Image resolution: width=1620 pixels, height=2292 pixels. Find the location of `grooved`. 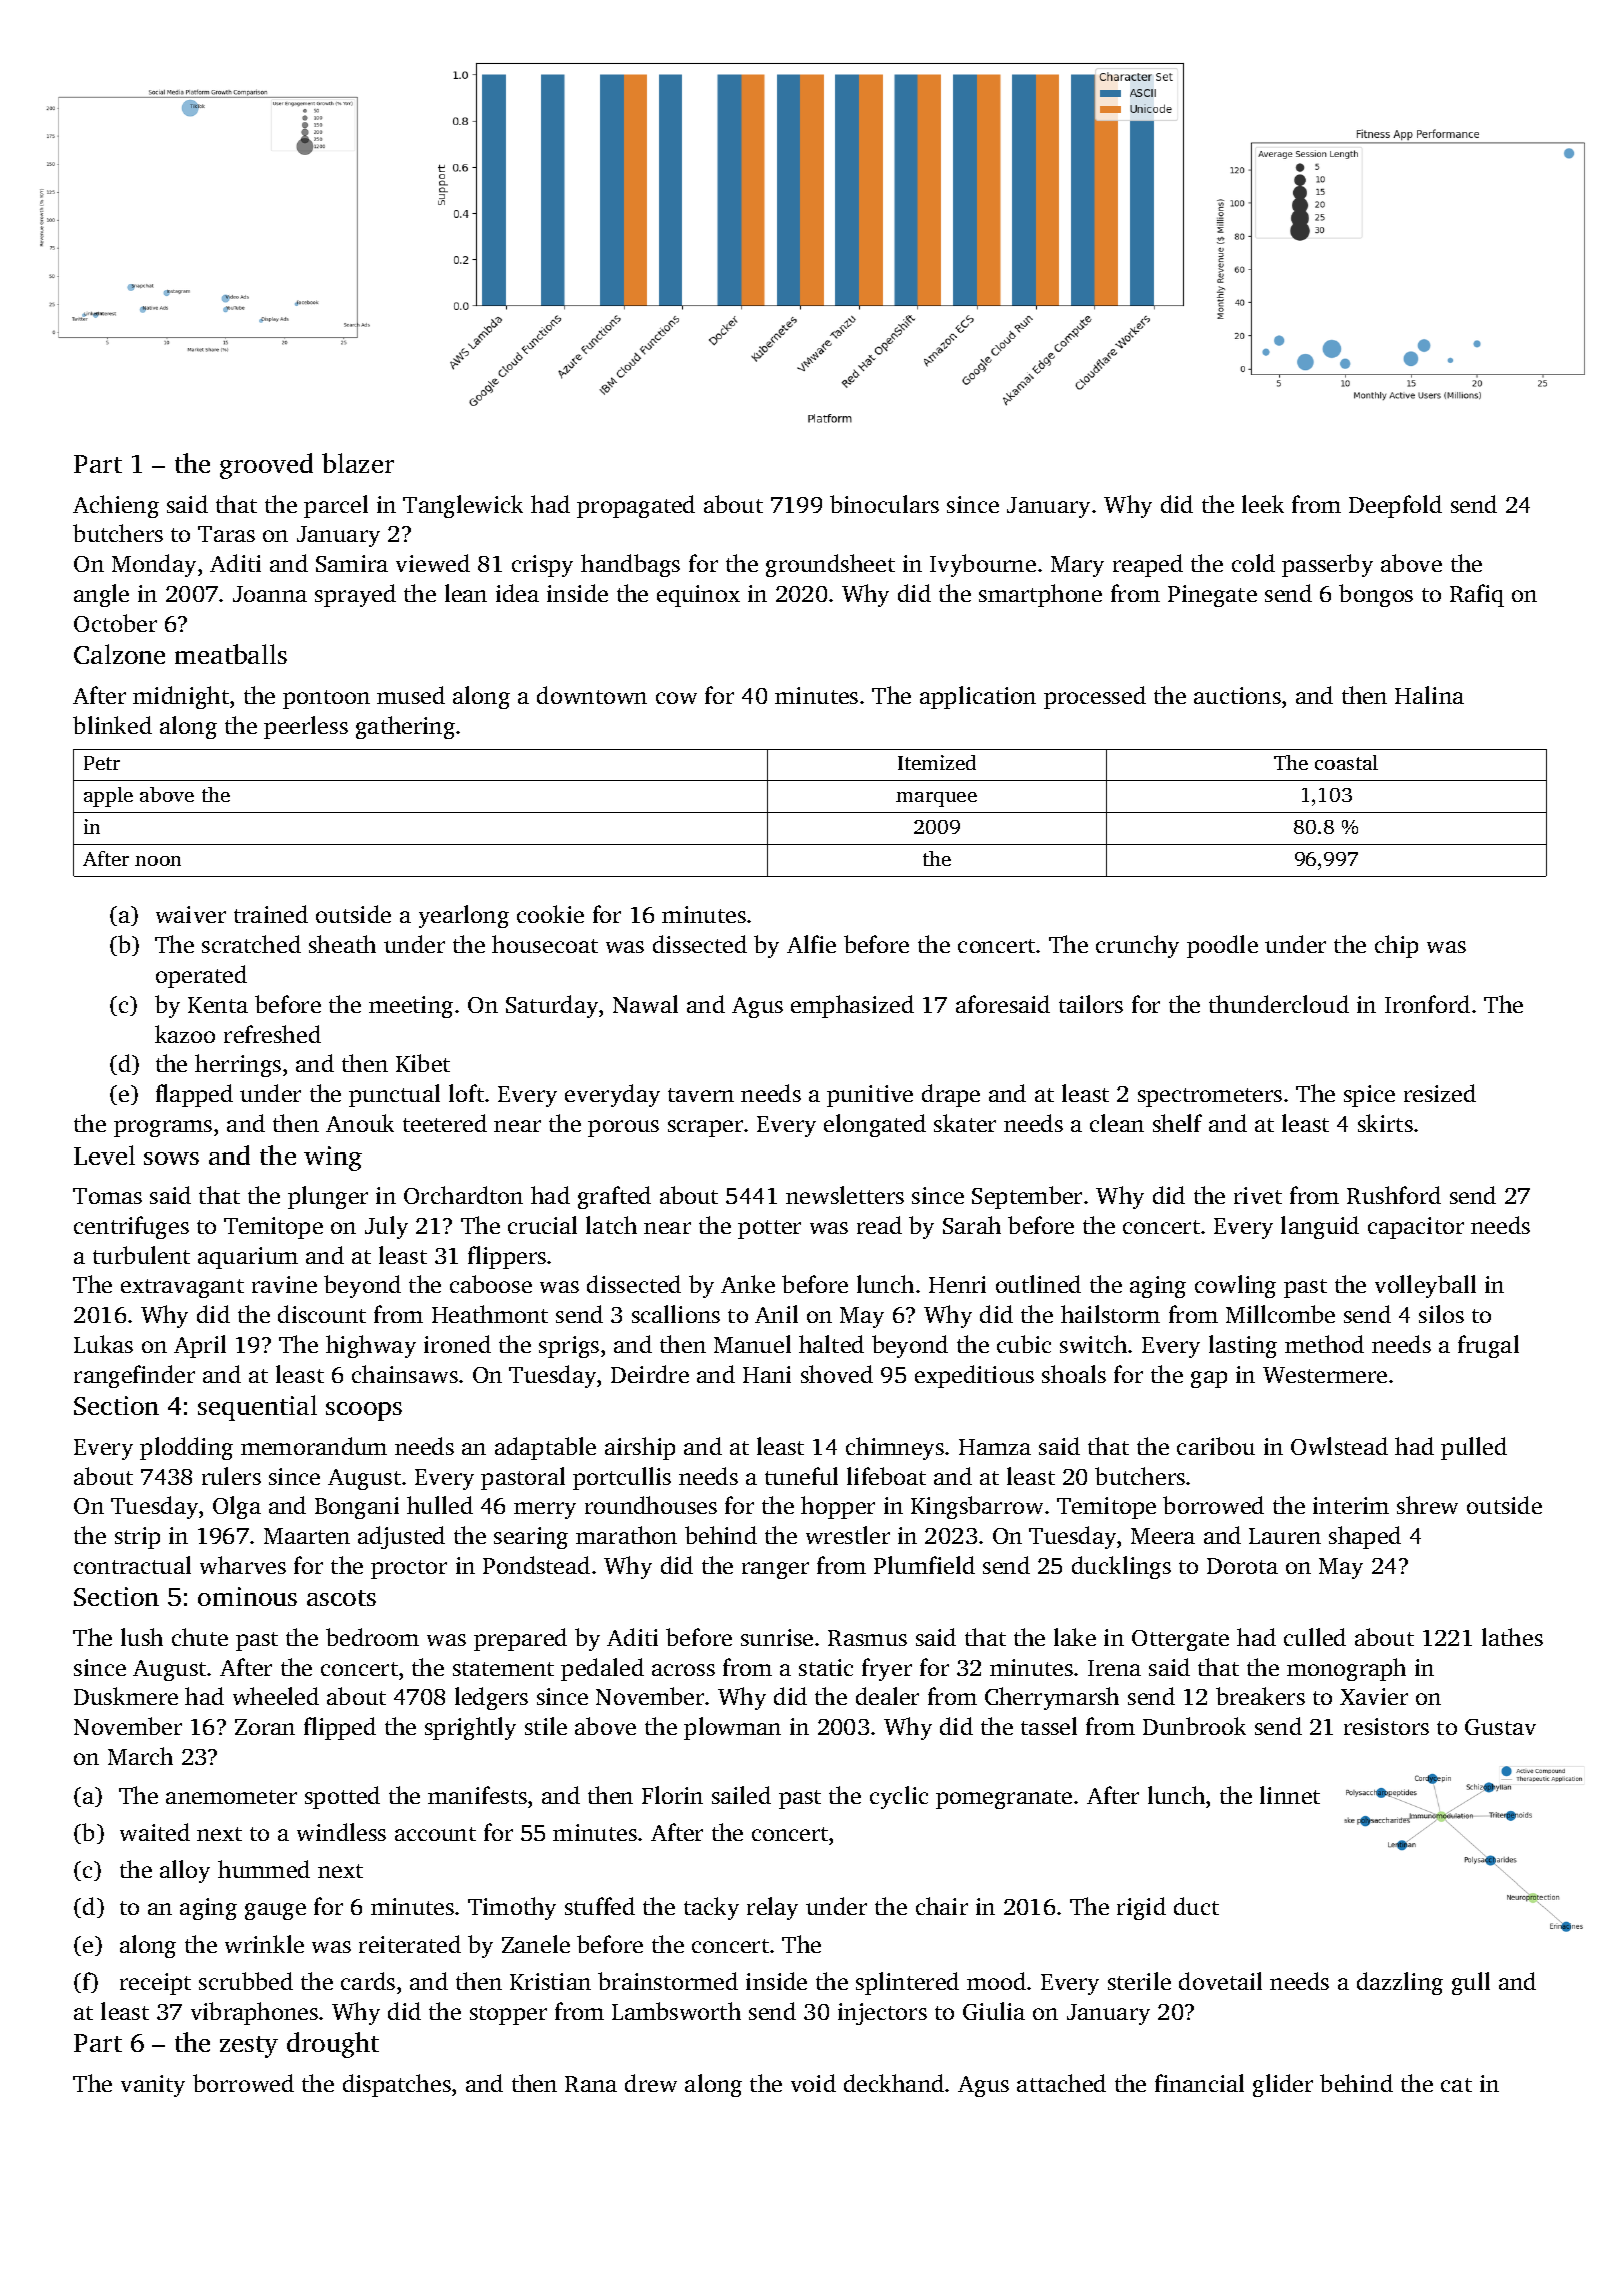

grooved is located at coordinates (266, 466).
